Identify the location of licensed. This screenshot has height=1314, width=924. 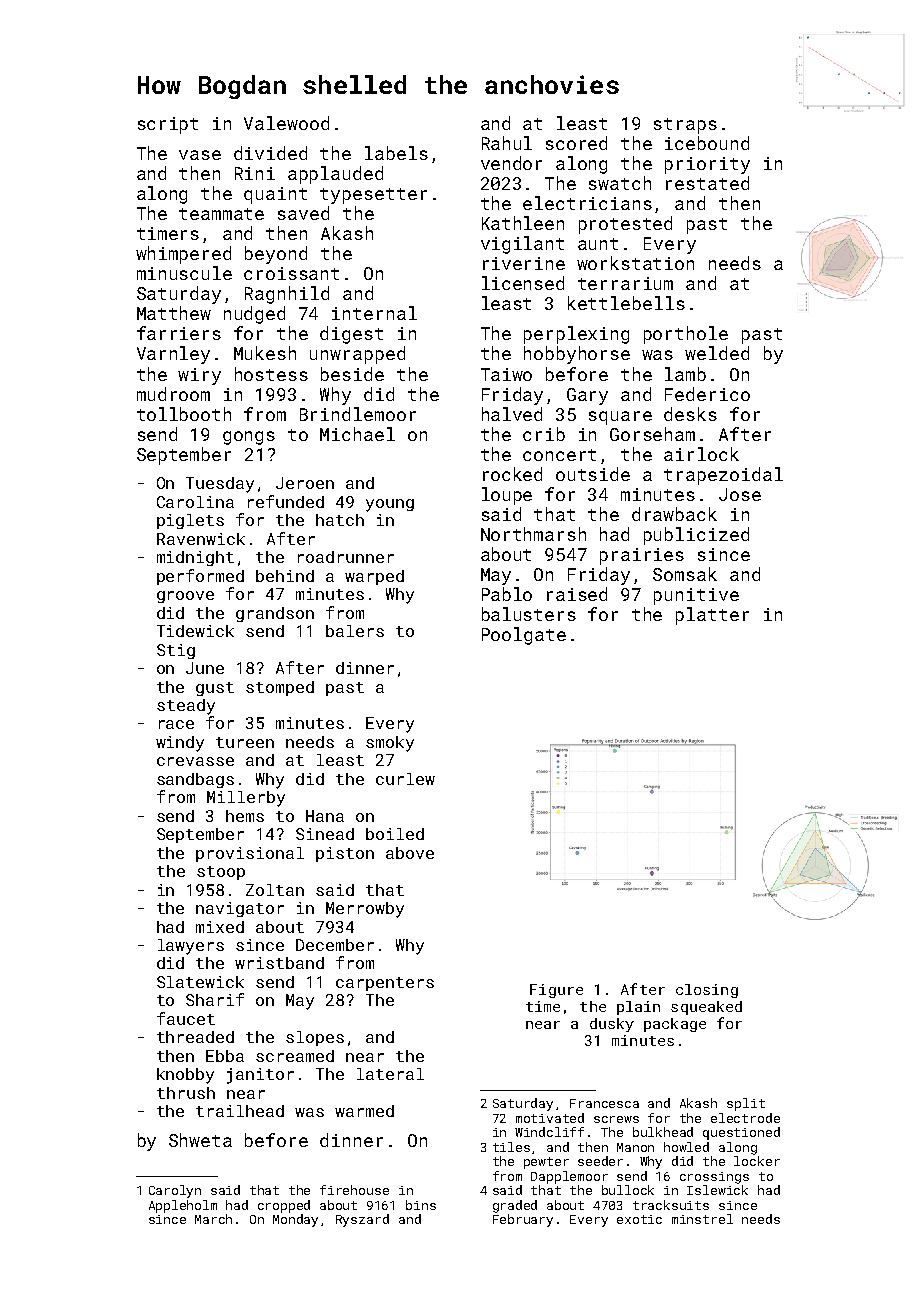
(523, 283).
